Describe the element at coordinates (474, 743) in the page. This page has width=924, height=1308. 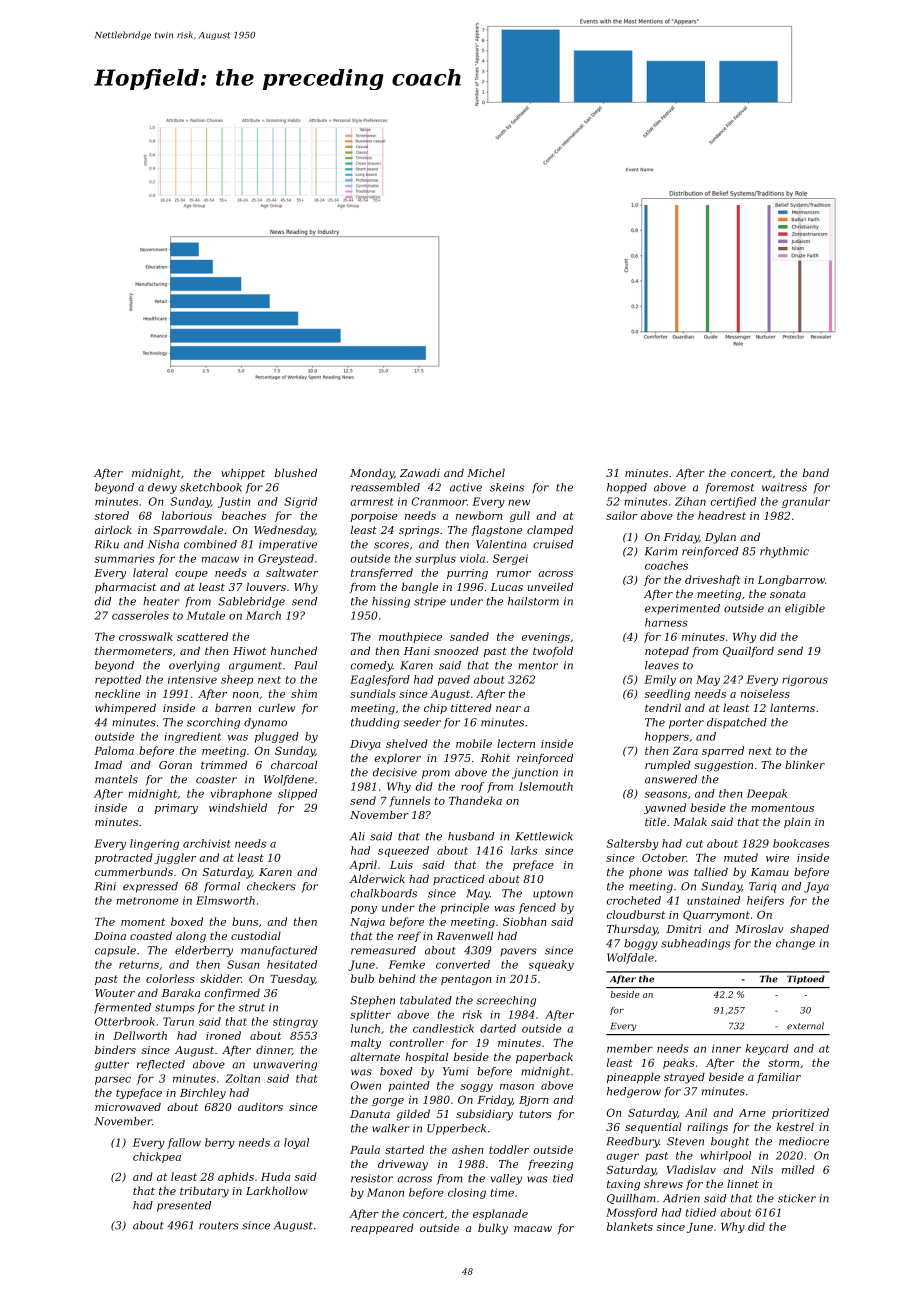
I see `mobile` at that location.
